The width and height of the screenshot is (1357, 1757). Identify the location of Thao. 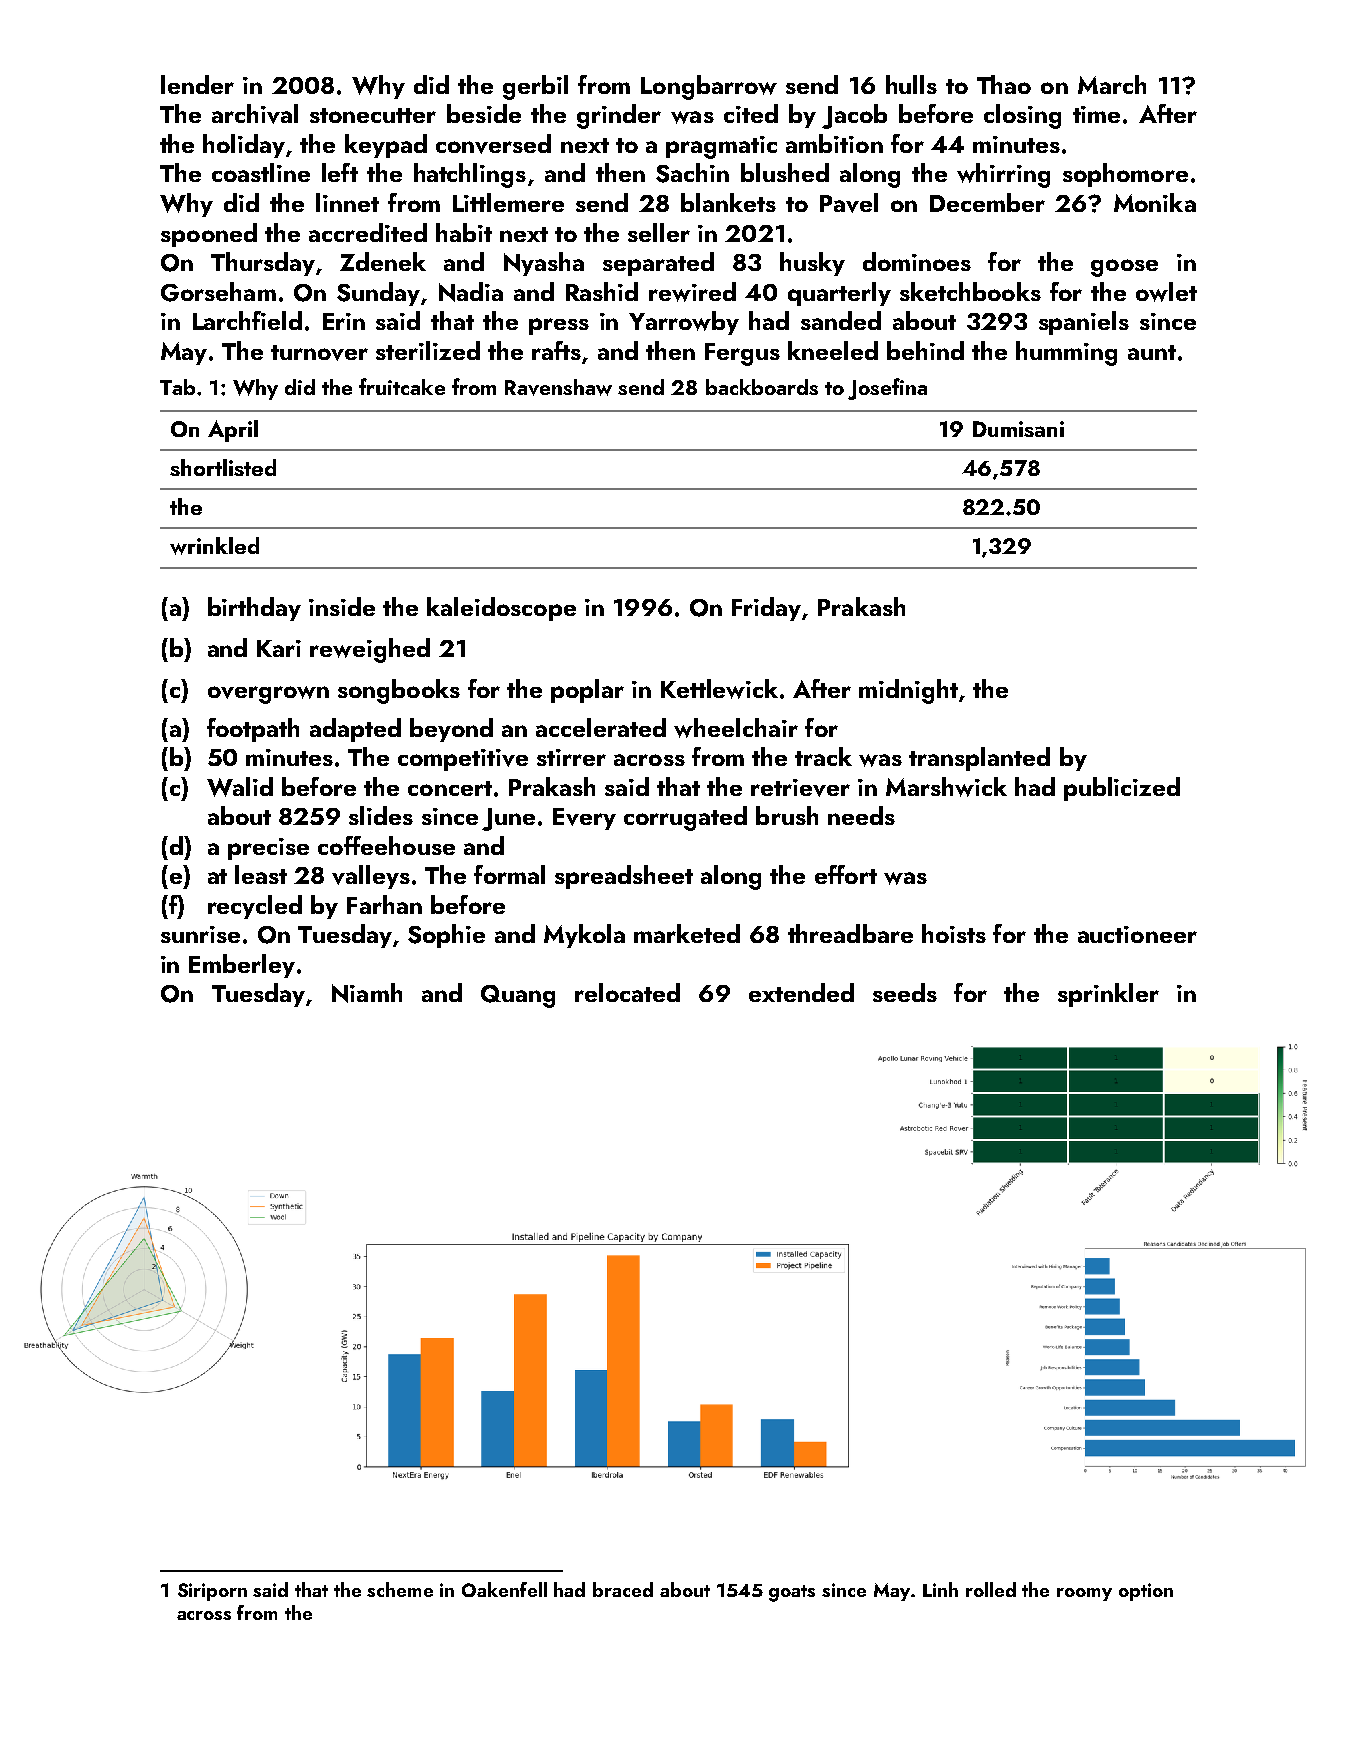
(1004, 84).
